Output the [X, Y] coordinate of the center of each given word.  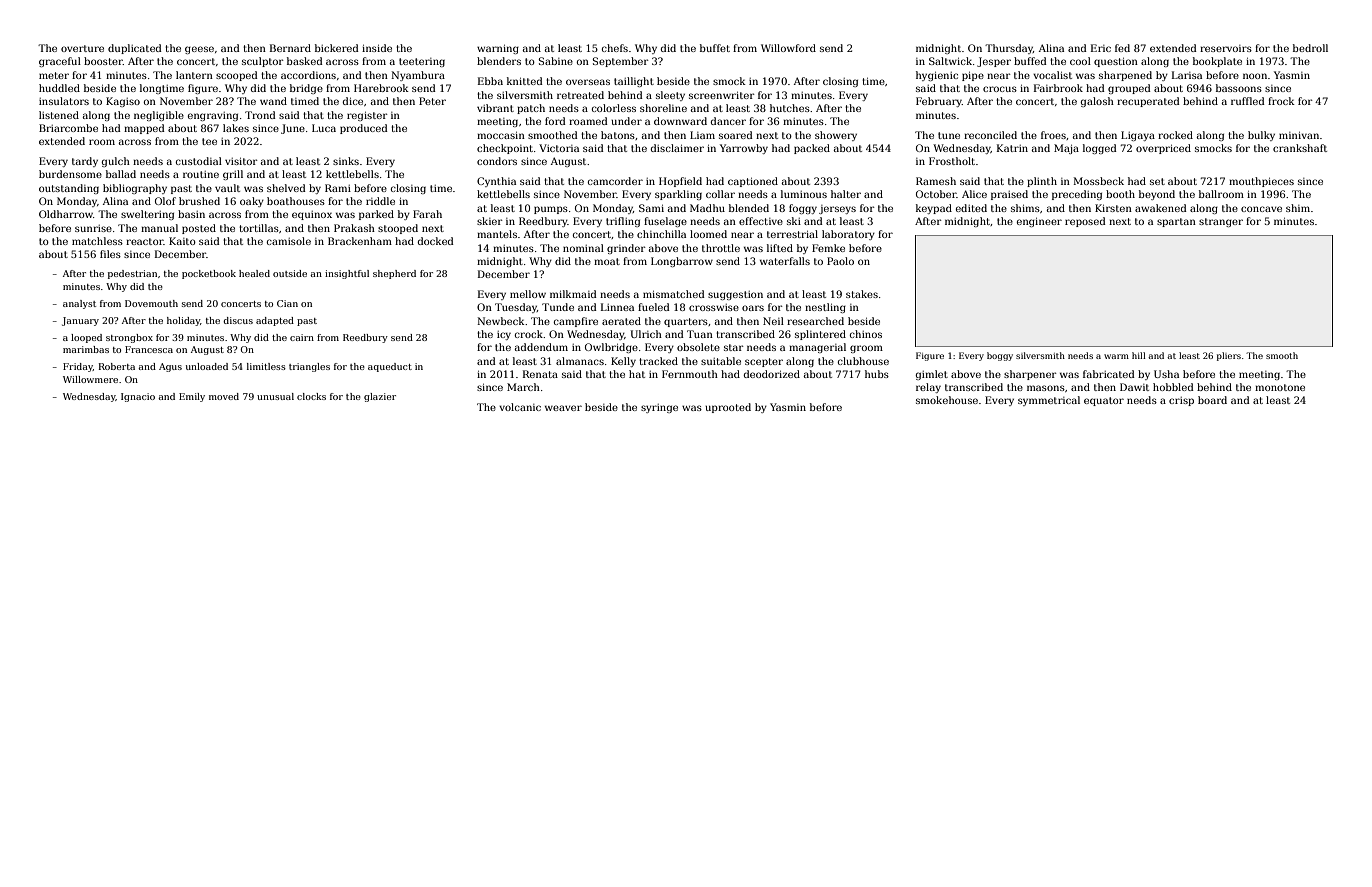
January [80, 321]
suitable [721, 361]
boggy [1000, 356]
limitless [266, 366]
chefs [615, 48]
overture [82, 48]
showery [836, 136]
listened [59, 115]
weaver [563, 408]
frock [1281, 101]
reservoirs [1226, 48]
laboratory [848, 235]
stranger [1221, 222]
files [110, 254]
